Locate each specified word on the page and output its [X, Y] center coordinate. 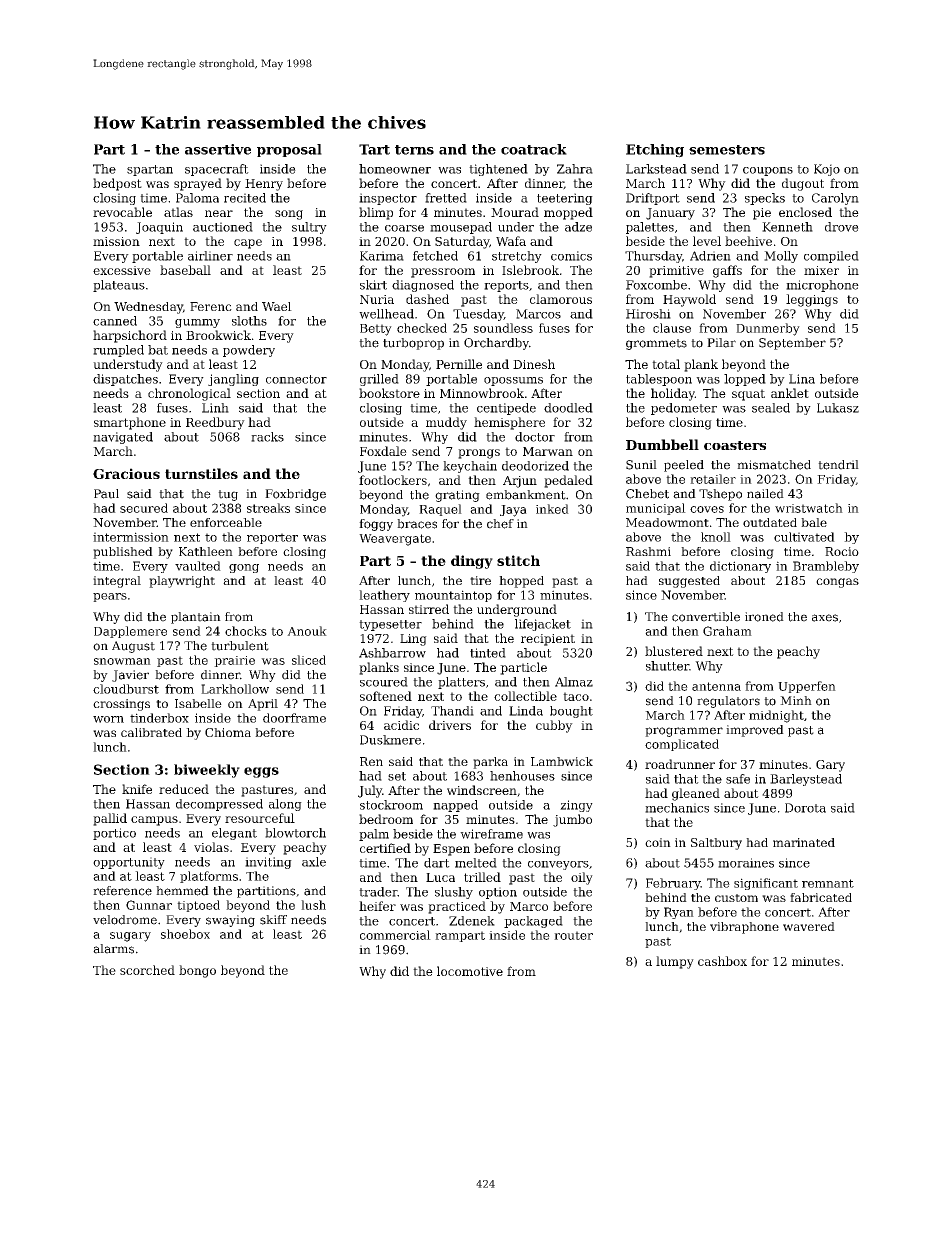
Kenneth [787, 227]
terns [414, 150]
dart [437, 863]
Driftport [653, 199]
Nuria [377, 299]
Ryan [679, 913]
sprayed [198, 184]
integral [117, 582]
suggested [689, 582]
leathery [384, 596]
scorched [147, 970]
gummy [197, 323]
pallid [110, 819]
